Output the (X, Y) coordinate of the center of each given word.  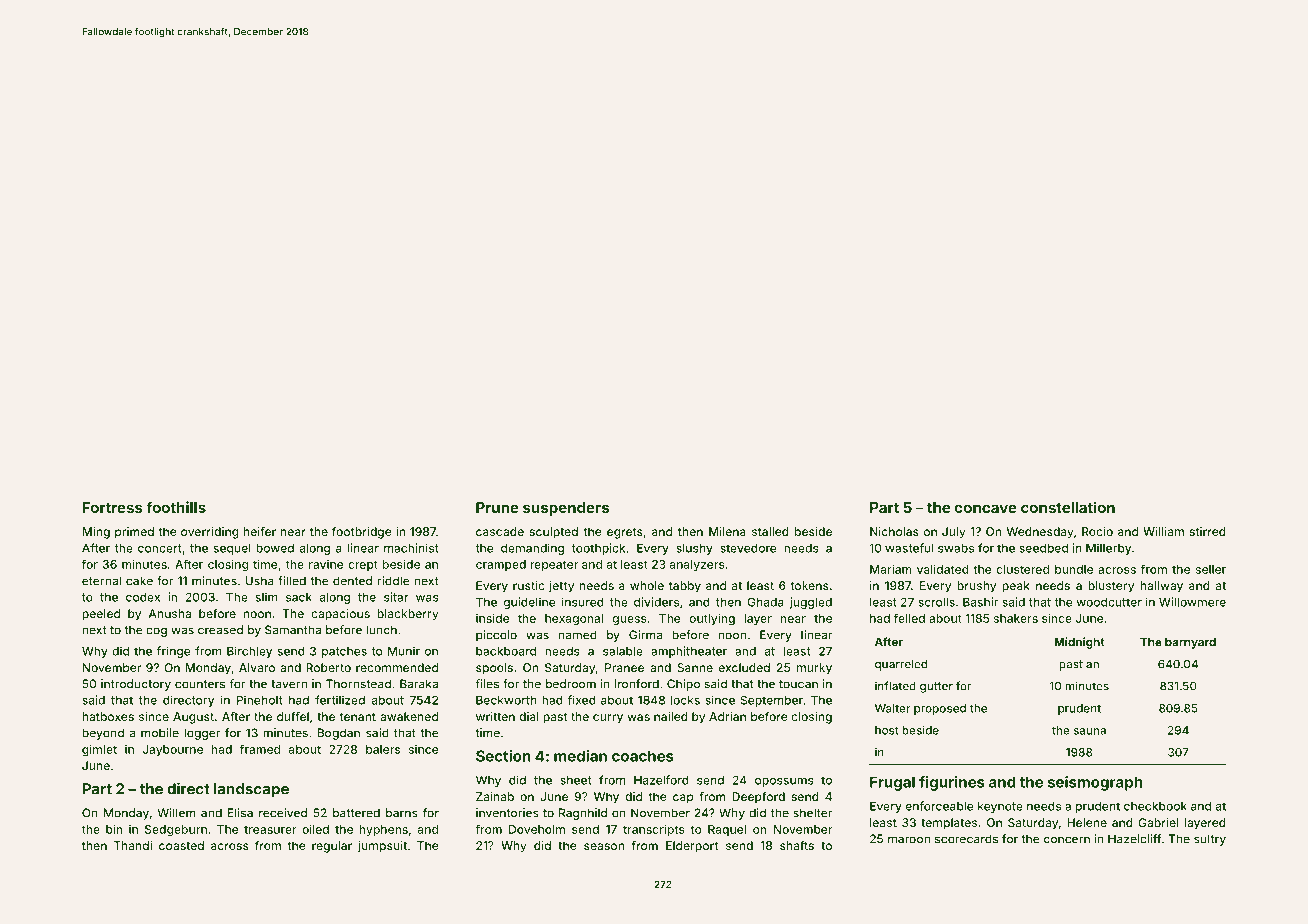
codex (143, 597)
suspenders (566, 509)
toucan (798, 684)
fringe (173, 652)
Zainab (495, 796)
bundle (1074, 569)
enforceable (939, 806)
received (283, 813)
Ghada (765, 602)
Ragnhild (583, 814)
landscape (251, 790)
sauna (1090, 731)
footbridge (362, 533)
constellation (1068, 507)
